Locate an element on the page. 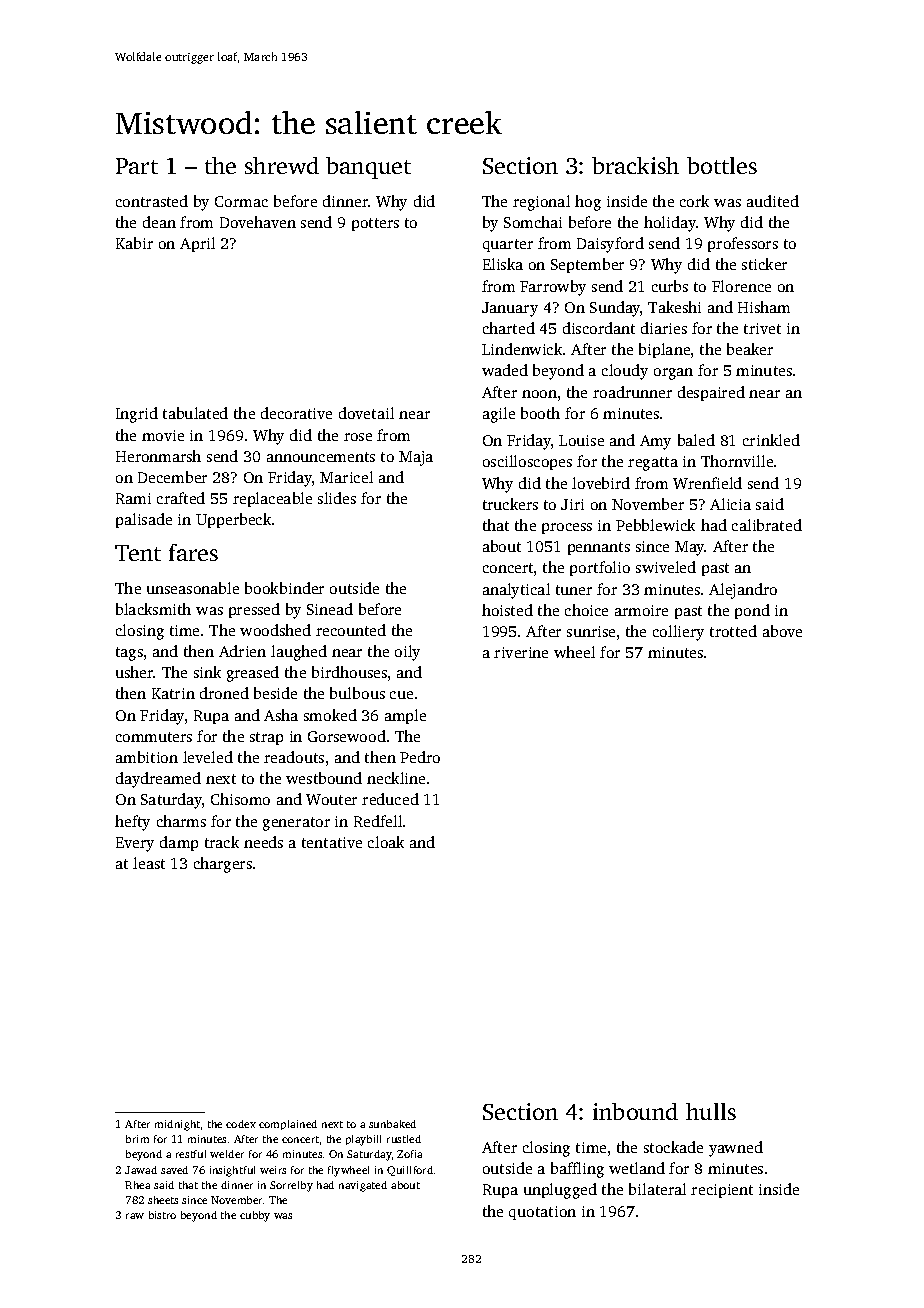  cubby is located at coordinates (255, 1216).
